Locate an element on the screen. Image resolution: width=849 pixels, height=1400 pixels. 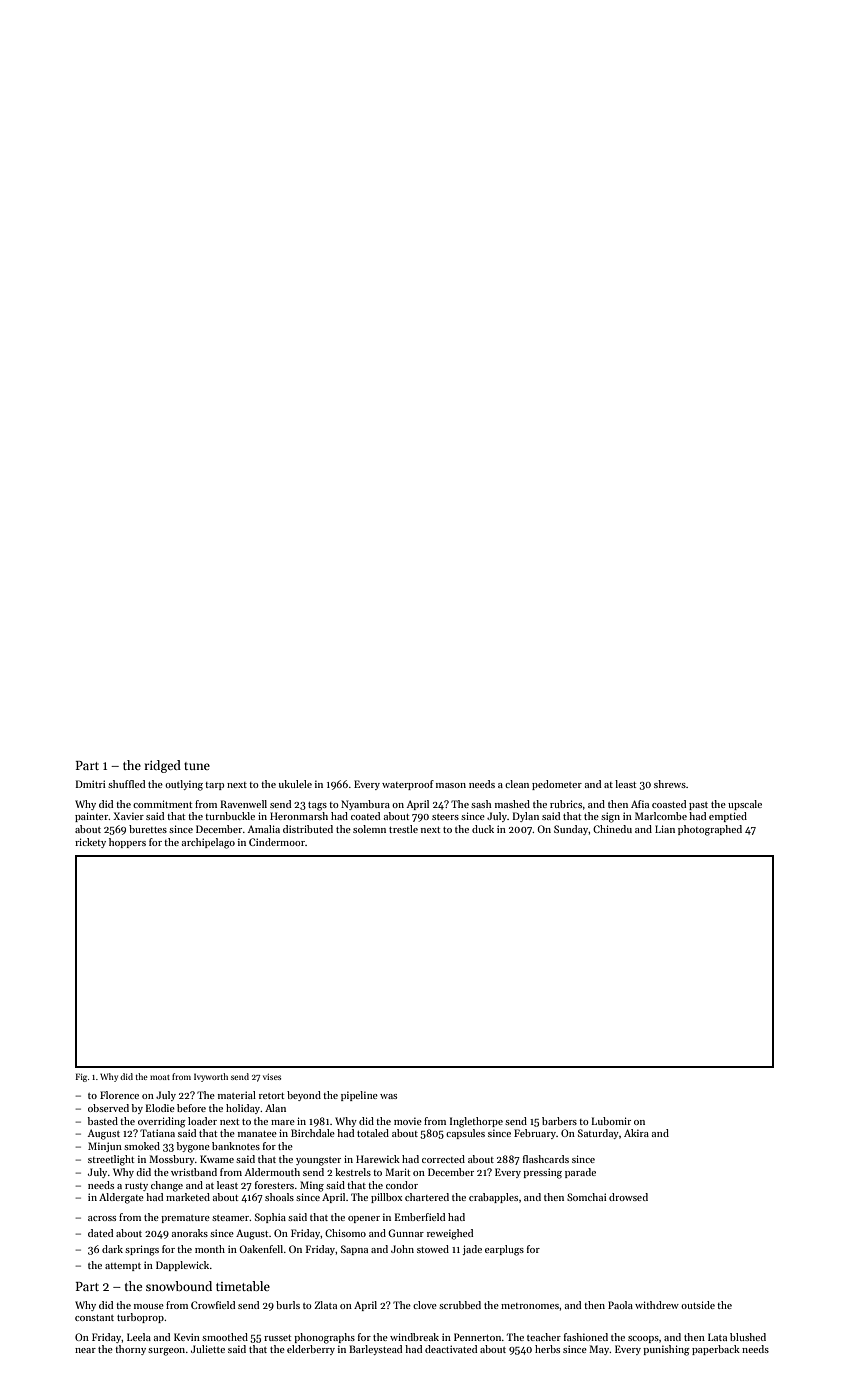
moat is located at coordinates (160, 1077).
